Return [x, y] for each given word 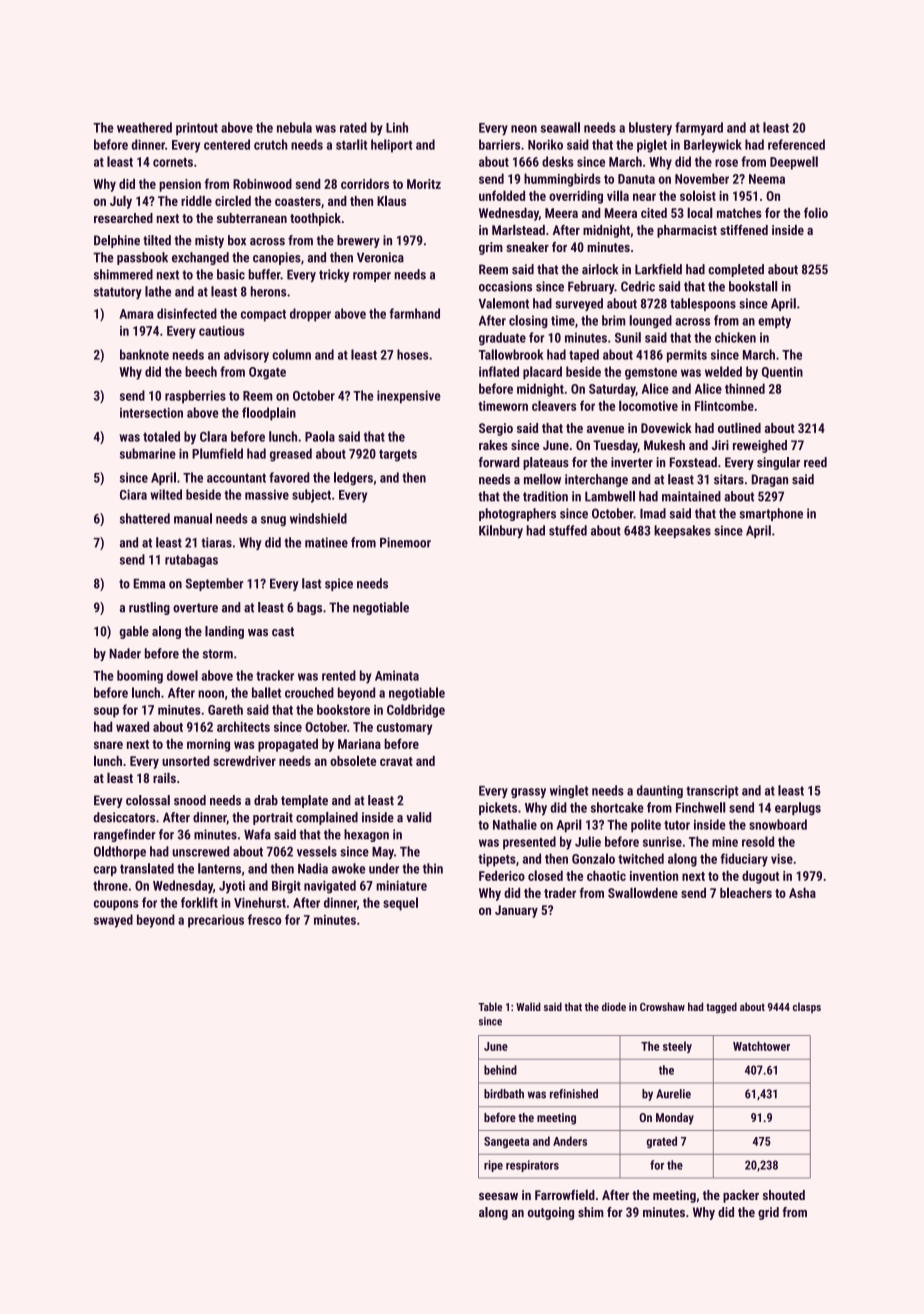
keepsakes [682, 531]
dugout [760, 877]
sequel [400, 904]
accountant [236, 478]
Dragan [770, 480]
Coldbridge [416, 711]
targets [398, 455]
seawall [560, 127]
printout [197, 128]
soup [106, 712]
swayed [113, 921]
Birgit [286, 887]
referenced [796, 144]
